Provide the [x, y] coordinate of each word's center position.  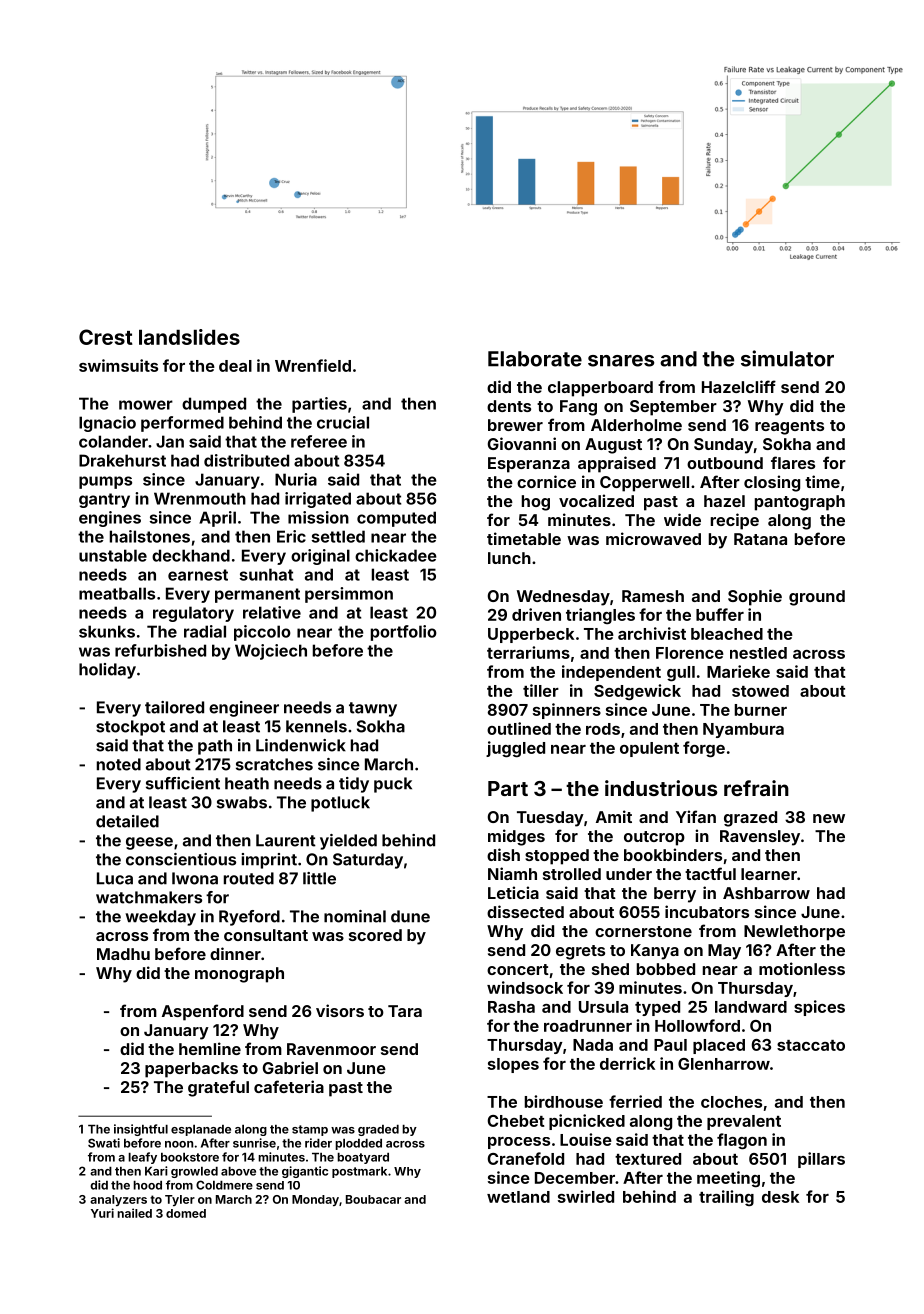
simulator [787, 358]
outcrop [654, 838]
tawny [373, 709]
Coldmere [224, 1185]
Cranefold [526, 1158]
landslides [189, 337]
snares [621, 361]
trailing [726, 1198]
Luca [115, 878]
